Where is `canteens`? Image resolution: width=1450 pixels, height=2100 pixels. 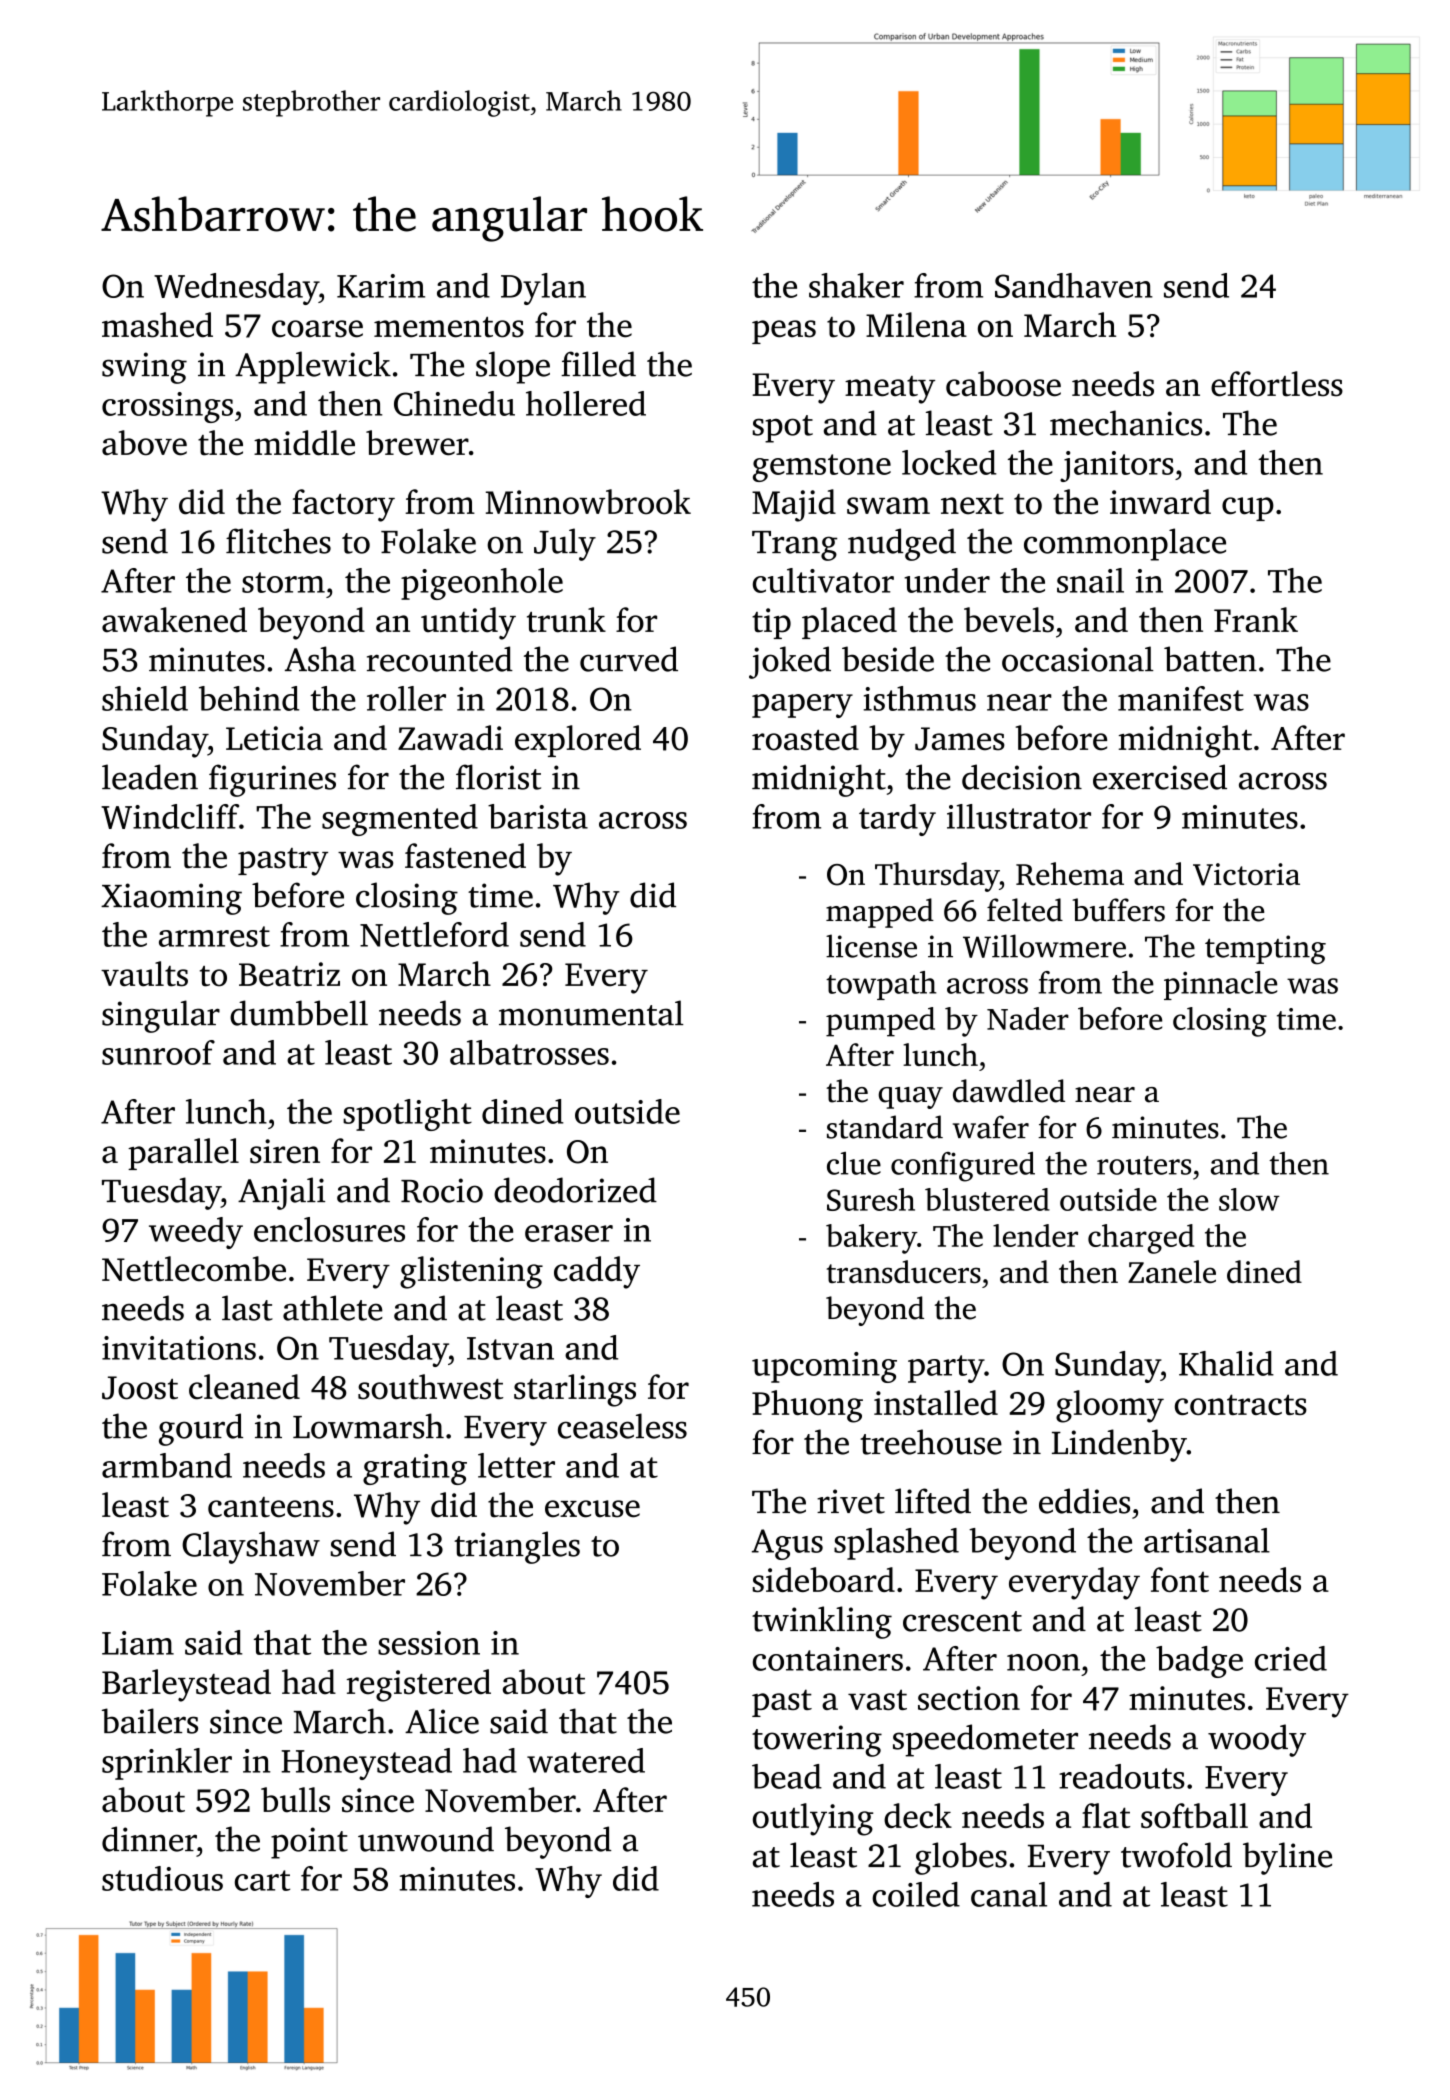 canteens is located at coordinates (271, 1507).
